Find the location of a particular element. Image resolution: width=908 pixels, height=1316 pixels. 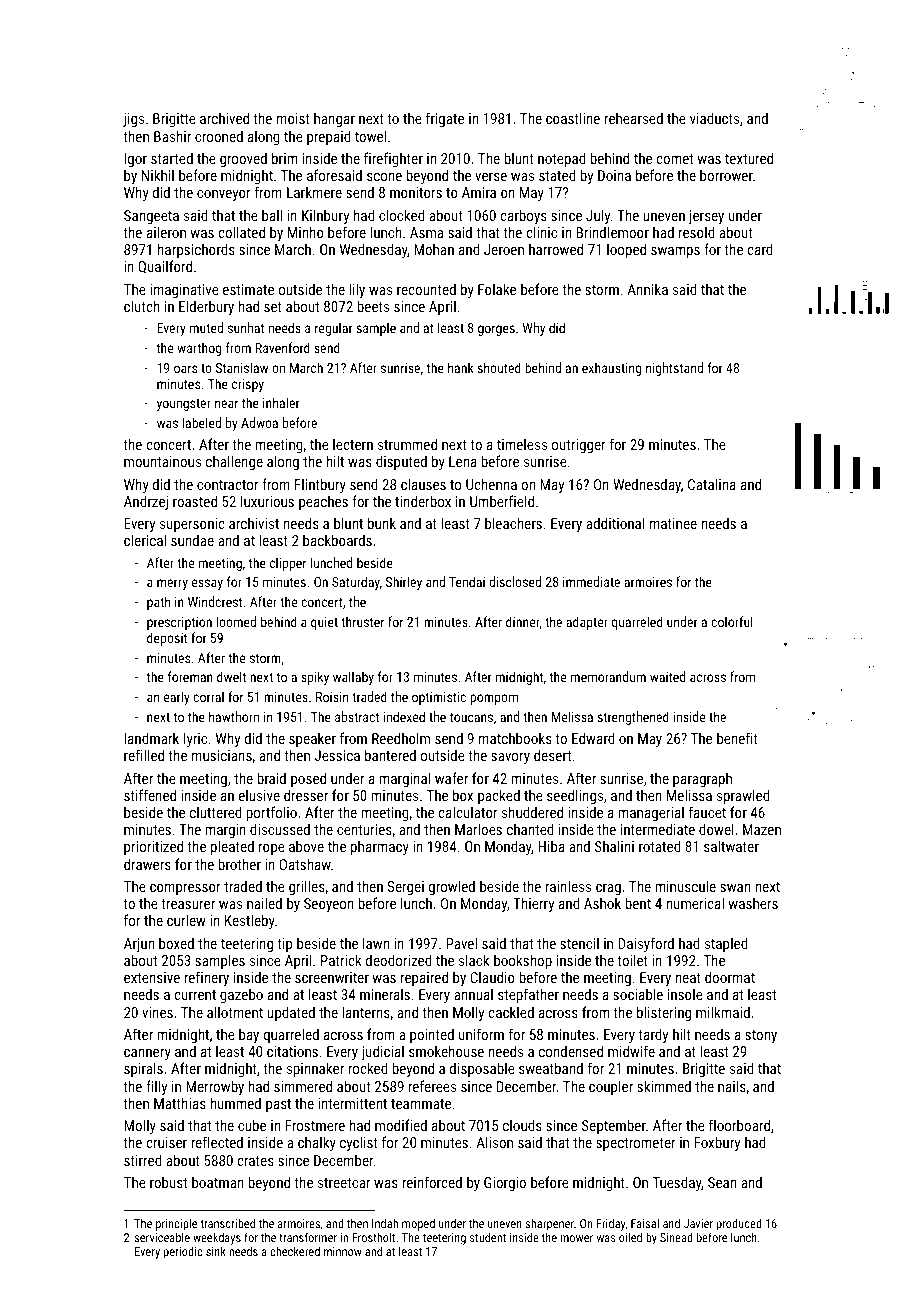

milkmaid is located at coordinates (723, 1012).
